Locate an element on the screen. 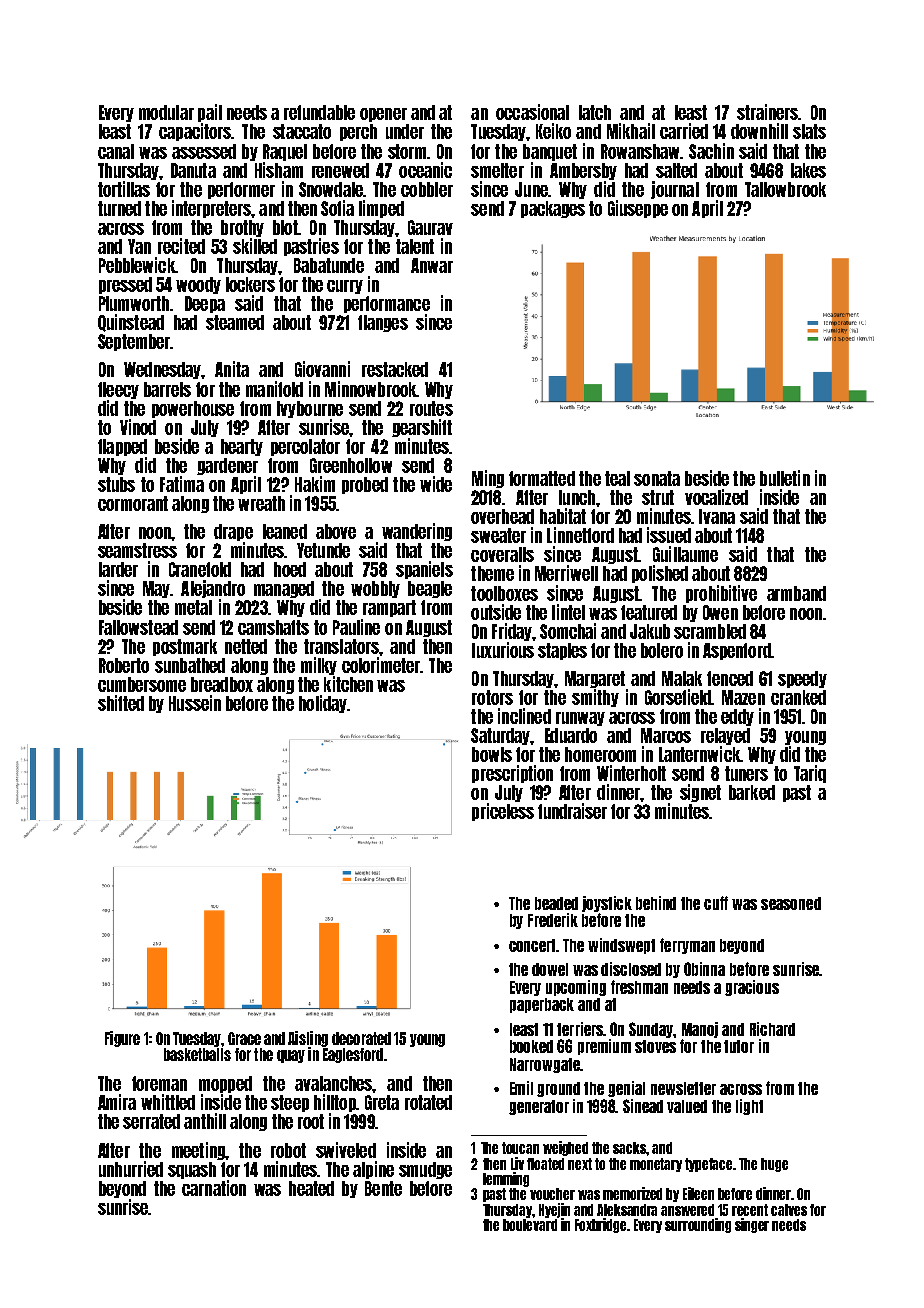  disclosed is located at coordinates (631, 969).
